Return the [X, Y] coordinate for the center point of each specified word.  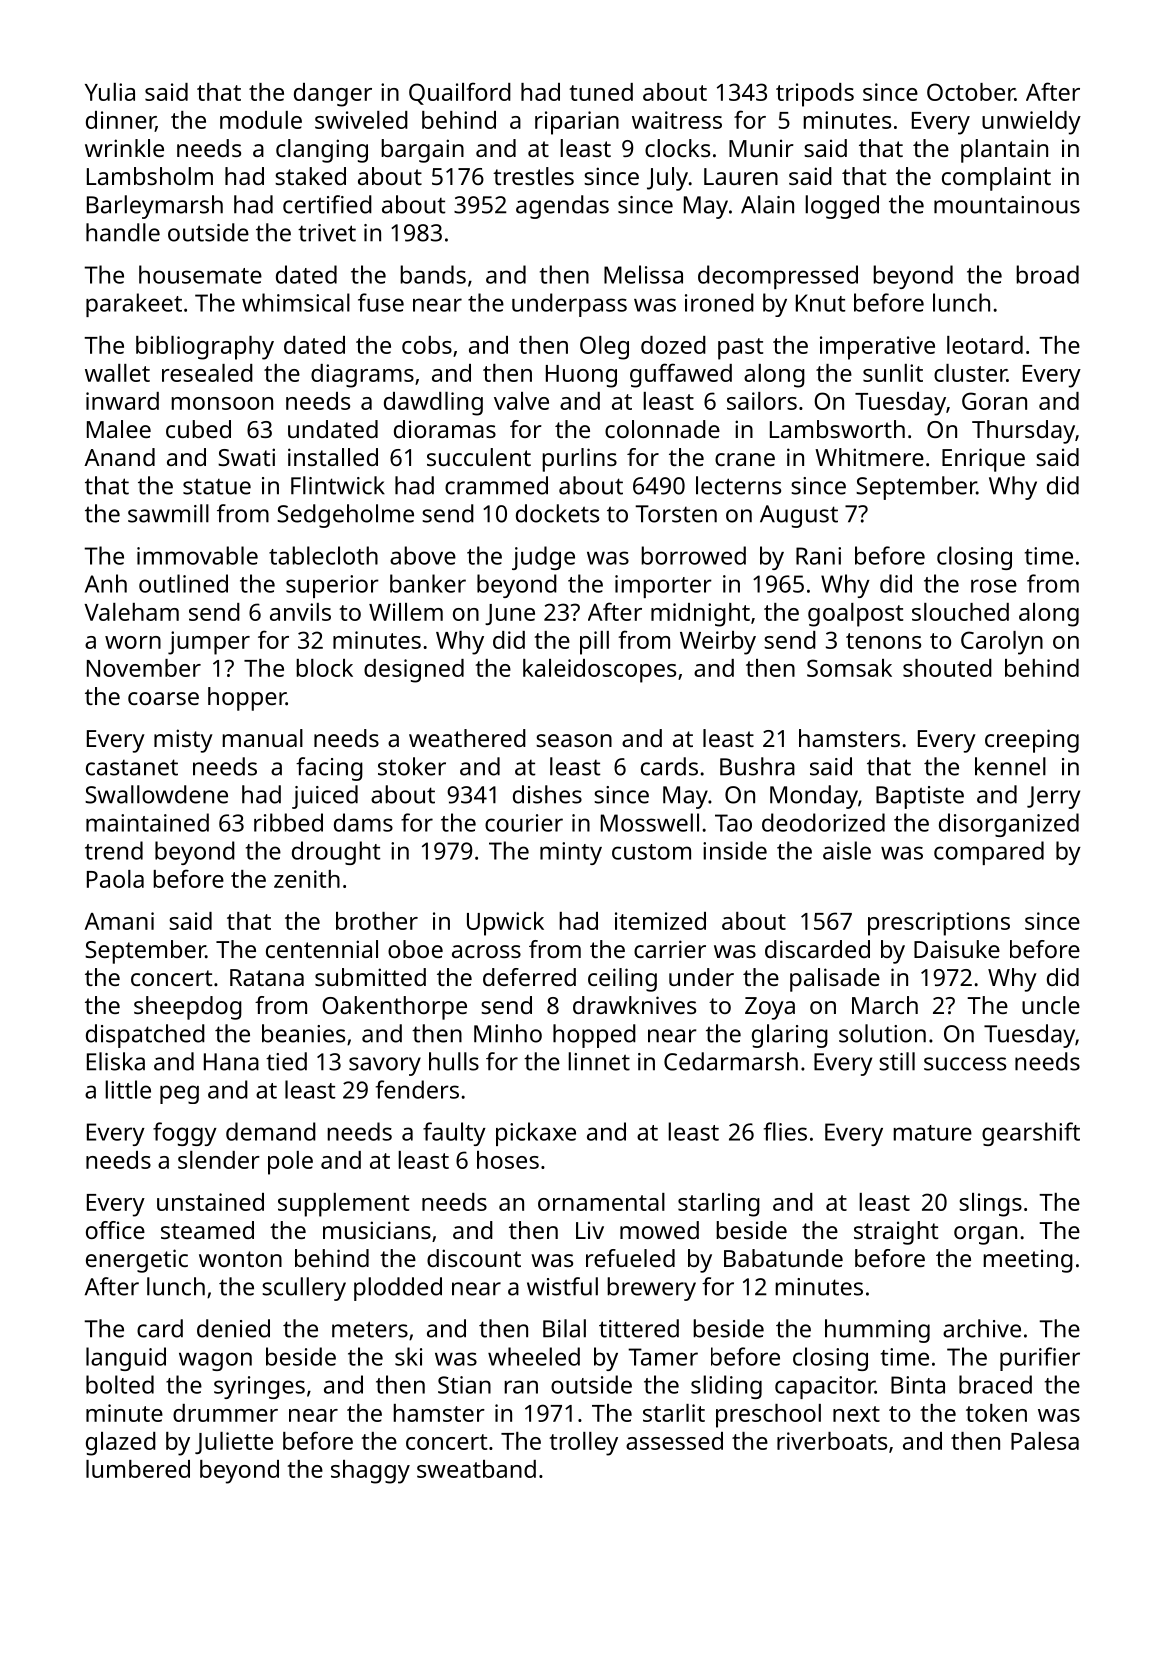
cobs [427, 345]
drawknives [634, 1005]
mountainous [1007, 205]
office [115, 1230]
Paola [115, 879]
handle [123, 232]
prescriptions [939, 924]
